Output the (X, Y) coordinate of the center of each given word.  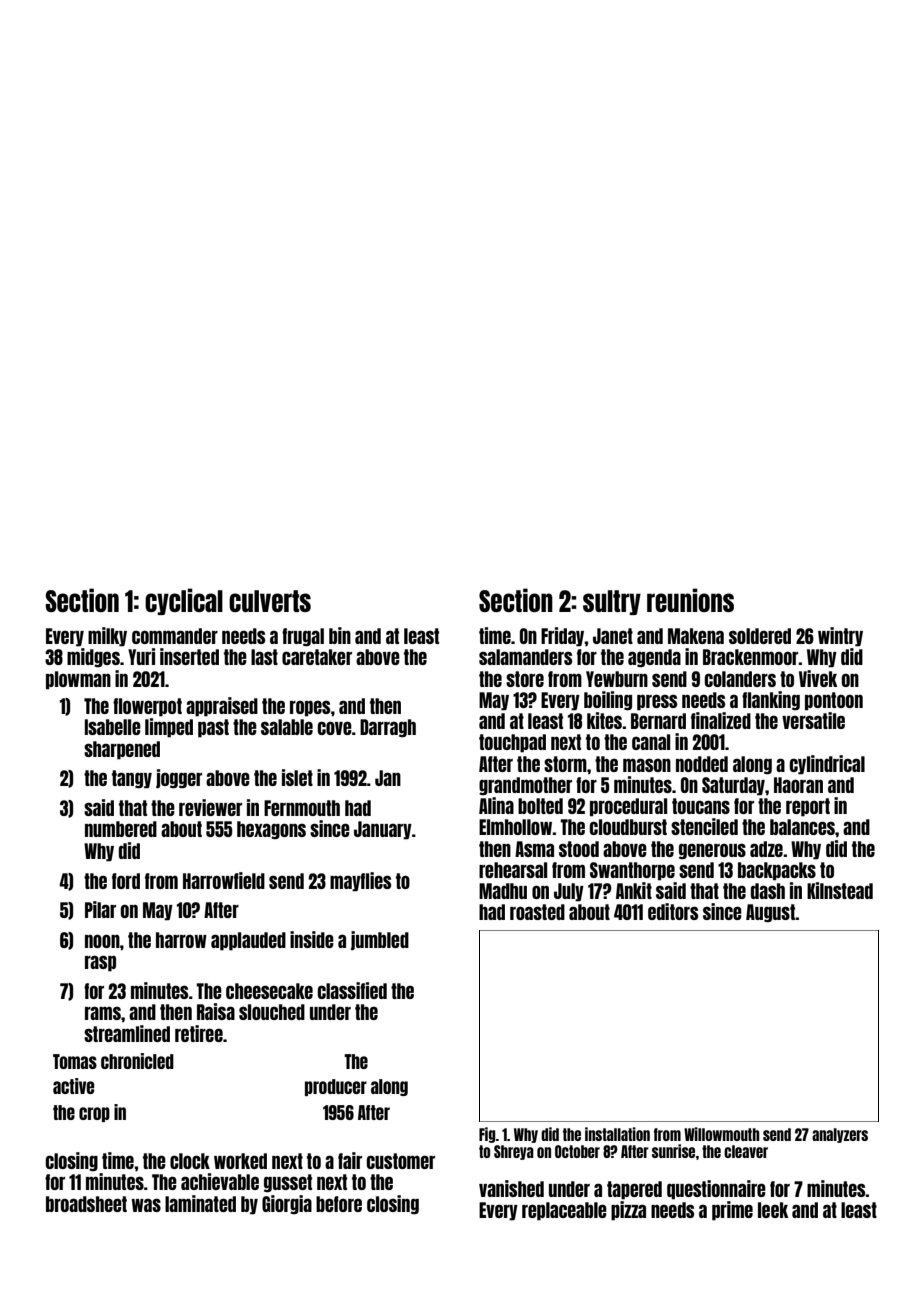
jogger (179, 779)
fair (350, 1160)
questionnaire (716, 1190)
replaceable (564, 1211)
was (146, 1205)
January (383, 830)
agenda (654, 658)
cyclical (184, 601)
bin (340, 635)
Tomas (75, 1061)
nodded (702, 764)
